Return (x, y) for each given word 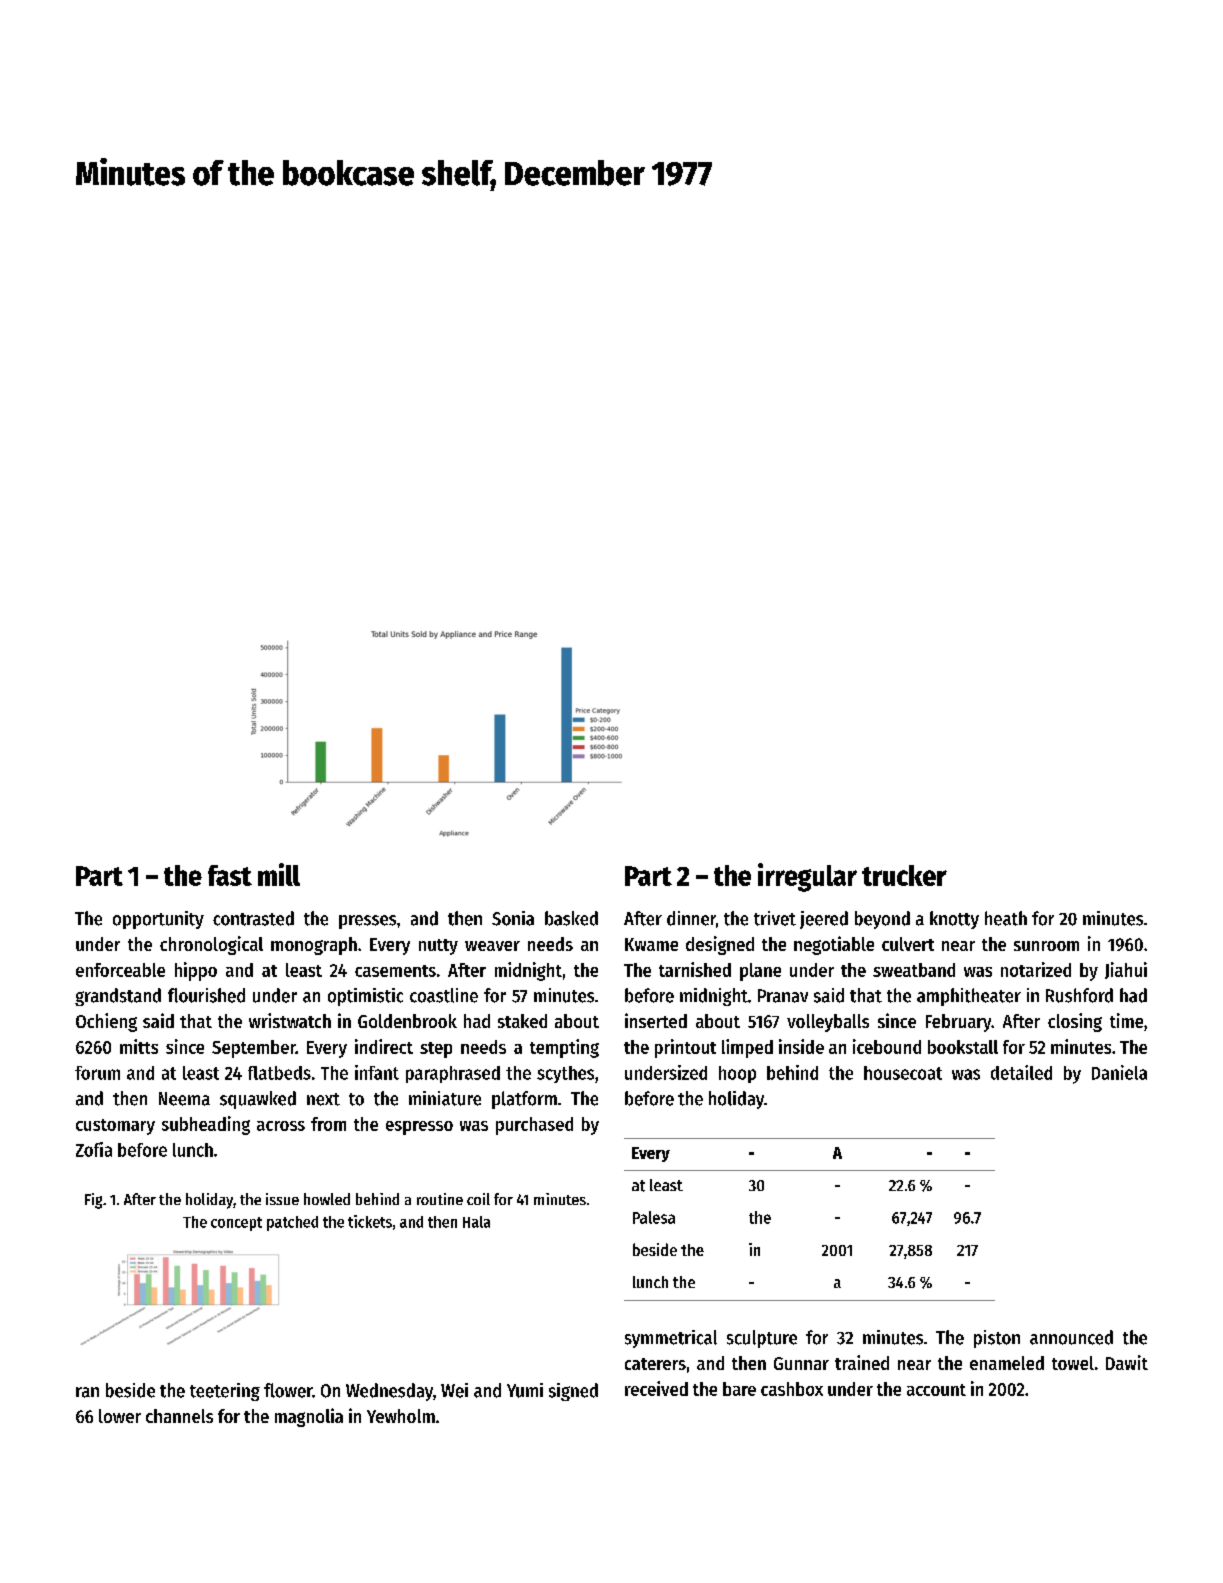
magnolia (309, 1417)
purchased (534, 1126)
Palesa (654, 1217)
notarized (1036, 969)
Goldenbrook (407, 1021)
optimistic (365, 997)
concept (236, 1224)
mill (279, 874)
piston (997, 1339)
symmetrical (671, 1339)
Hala (476, 1222)
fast (230, 875)
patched (292, 1223)
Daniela (1119, 1072)
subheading (206, 1125)
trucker (904, 875)
